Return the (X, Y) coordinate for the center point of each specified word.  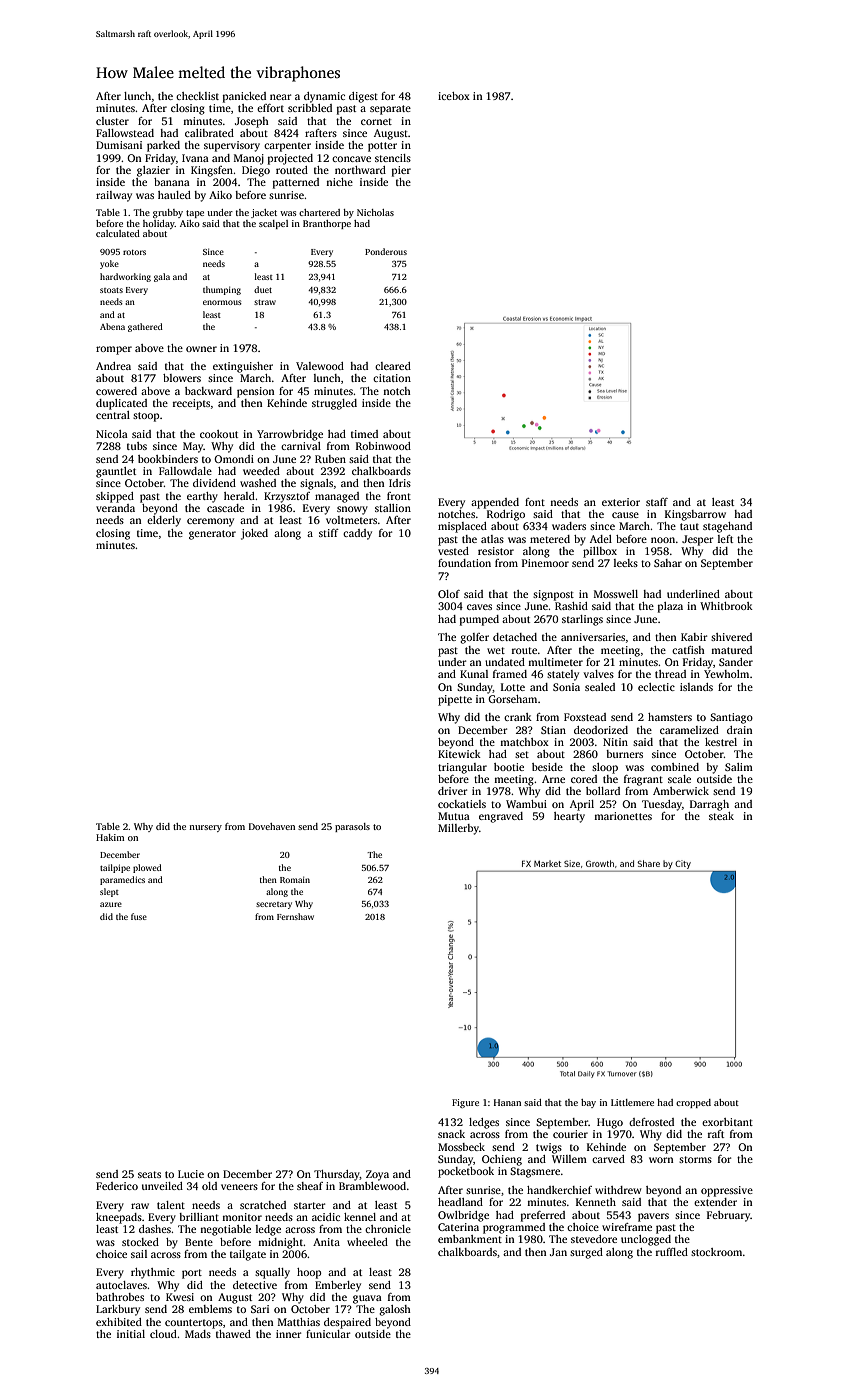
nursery (205, 828)
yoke (109, 264)
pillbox (600, 552)
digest (363, 97)
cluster (112, 121)
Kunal (474, 674)
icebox (454, 96)
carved (608, 1159)
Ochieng (502, 1160)
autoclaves (121, 1285)
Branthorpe (327, 224)
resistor (496, 551)
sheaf (310, 1186)
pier (401, 171)
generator (212, 535)
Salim (739, 767)
